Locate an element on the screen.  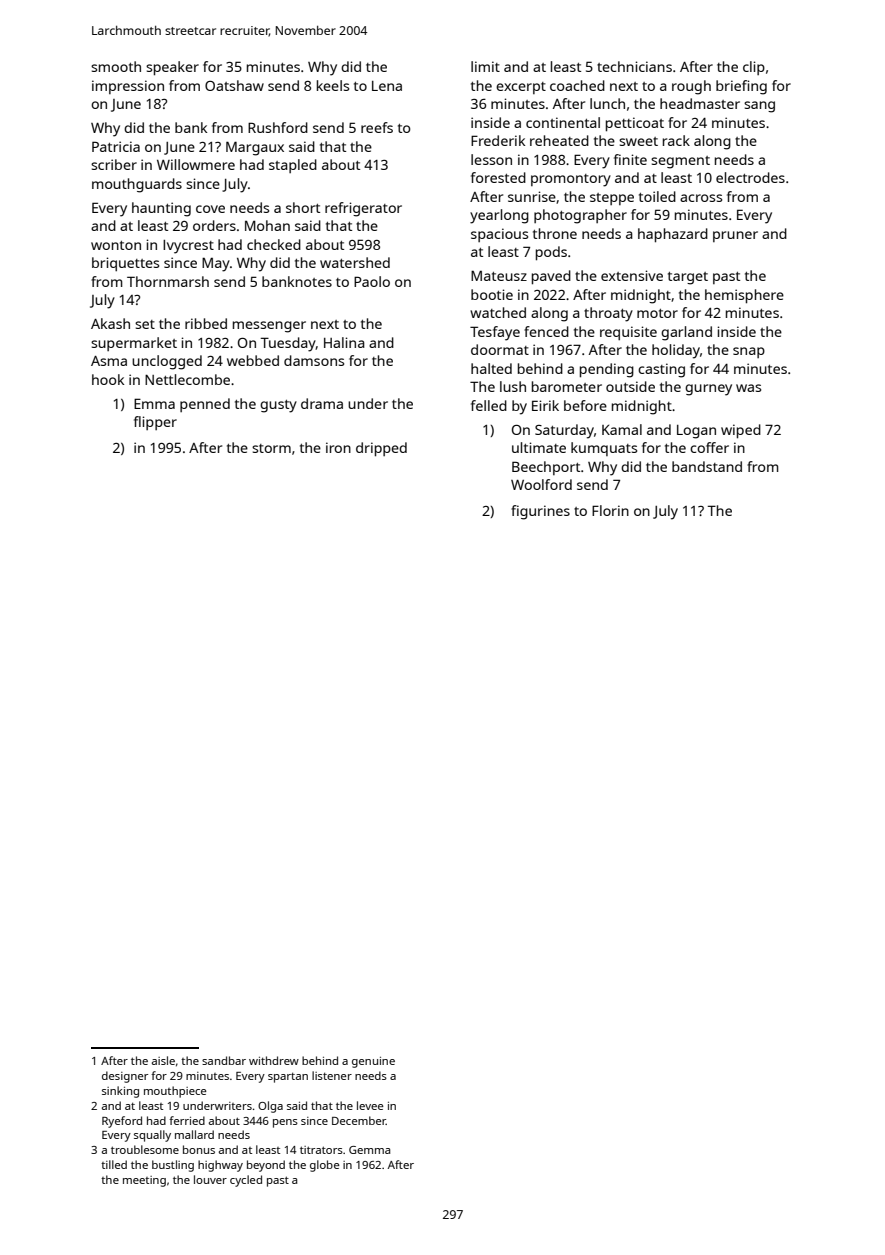
levee is located at coordinates (370, 1105).
